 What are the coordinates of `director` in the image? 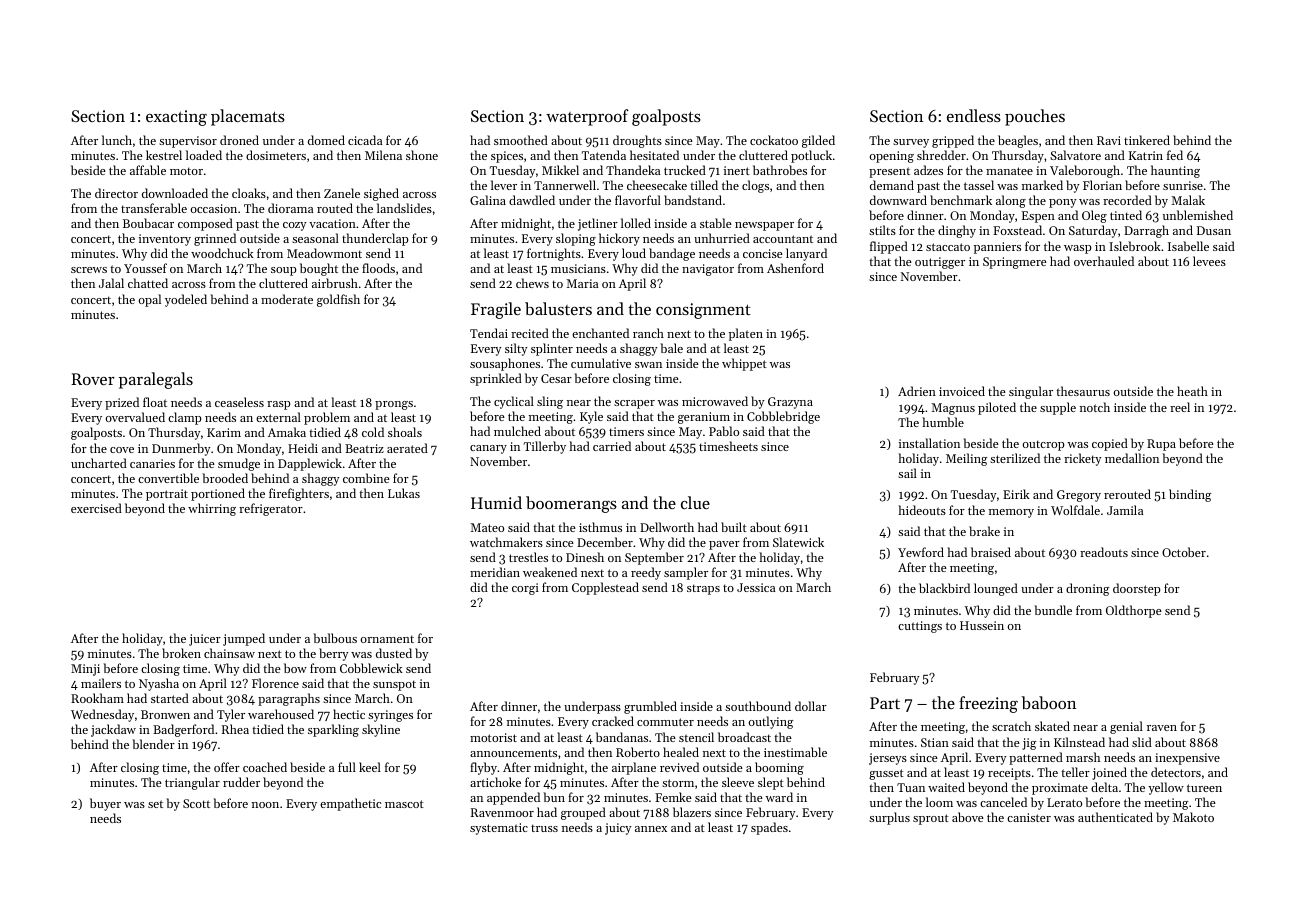 It's located at (116, 193).
